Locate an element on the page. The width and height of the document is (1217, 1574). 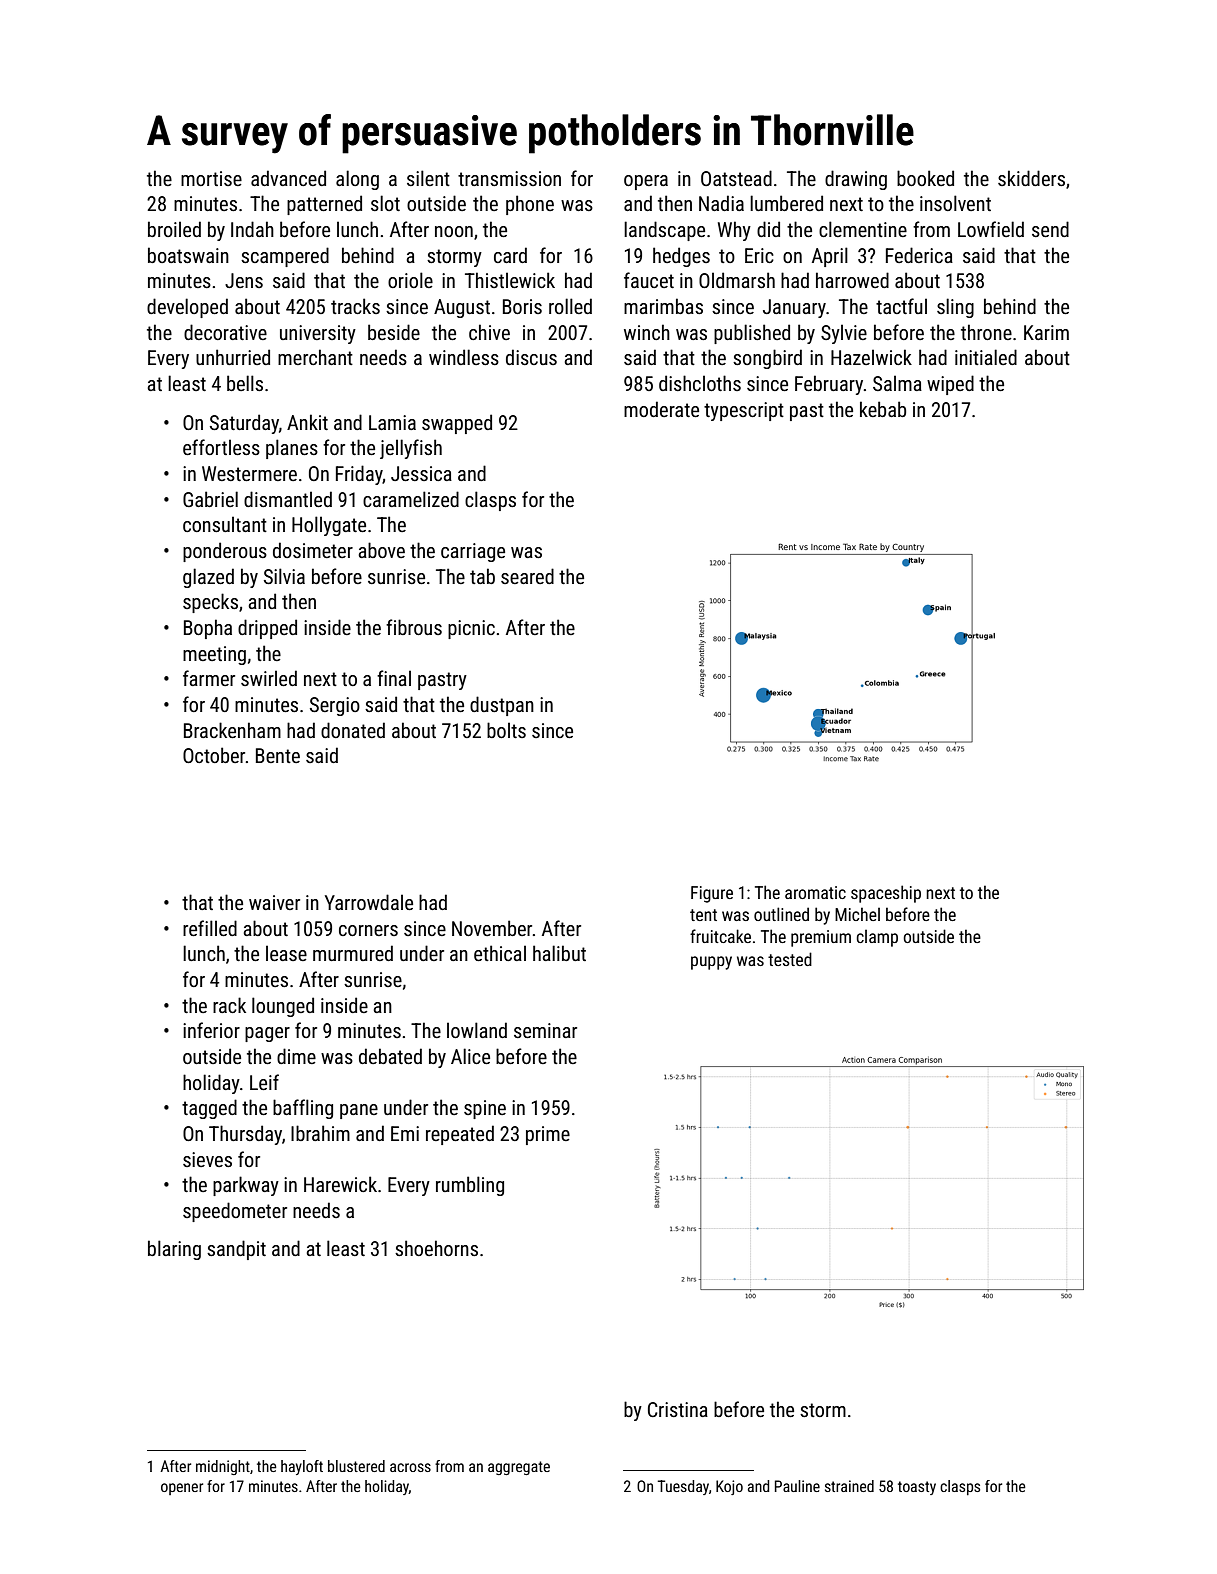
kebab is located at coordinates (883, 409).
